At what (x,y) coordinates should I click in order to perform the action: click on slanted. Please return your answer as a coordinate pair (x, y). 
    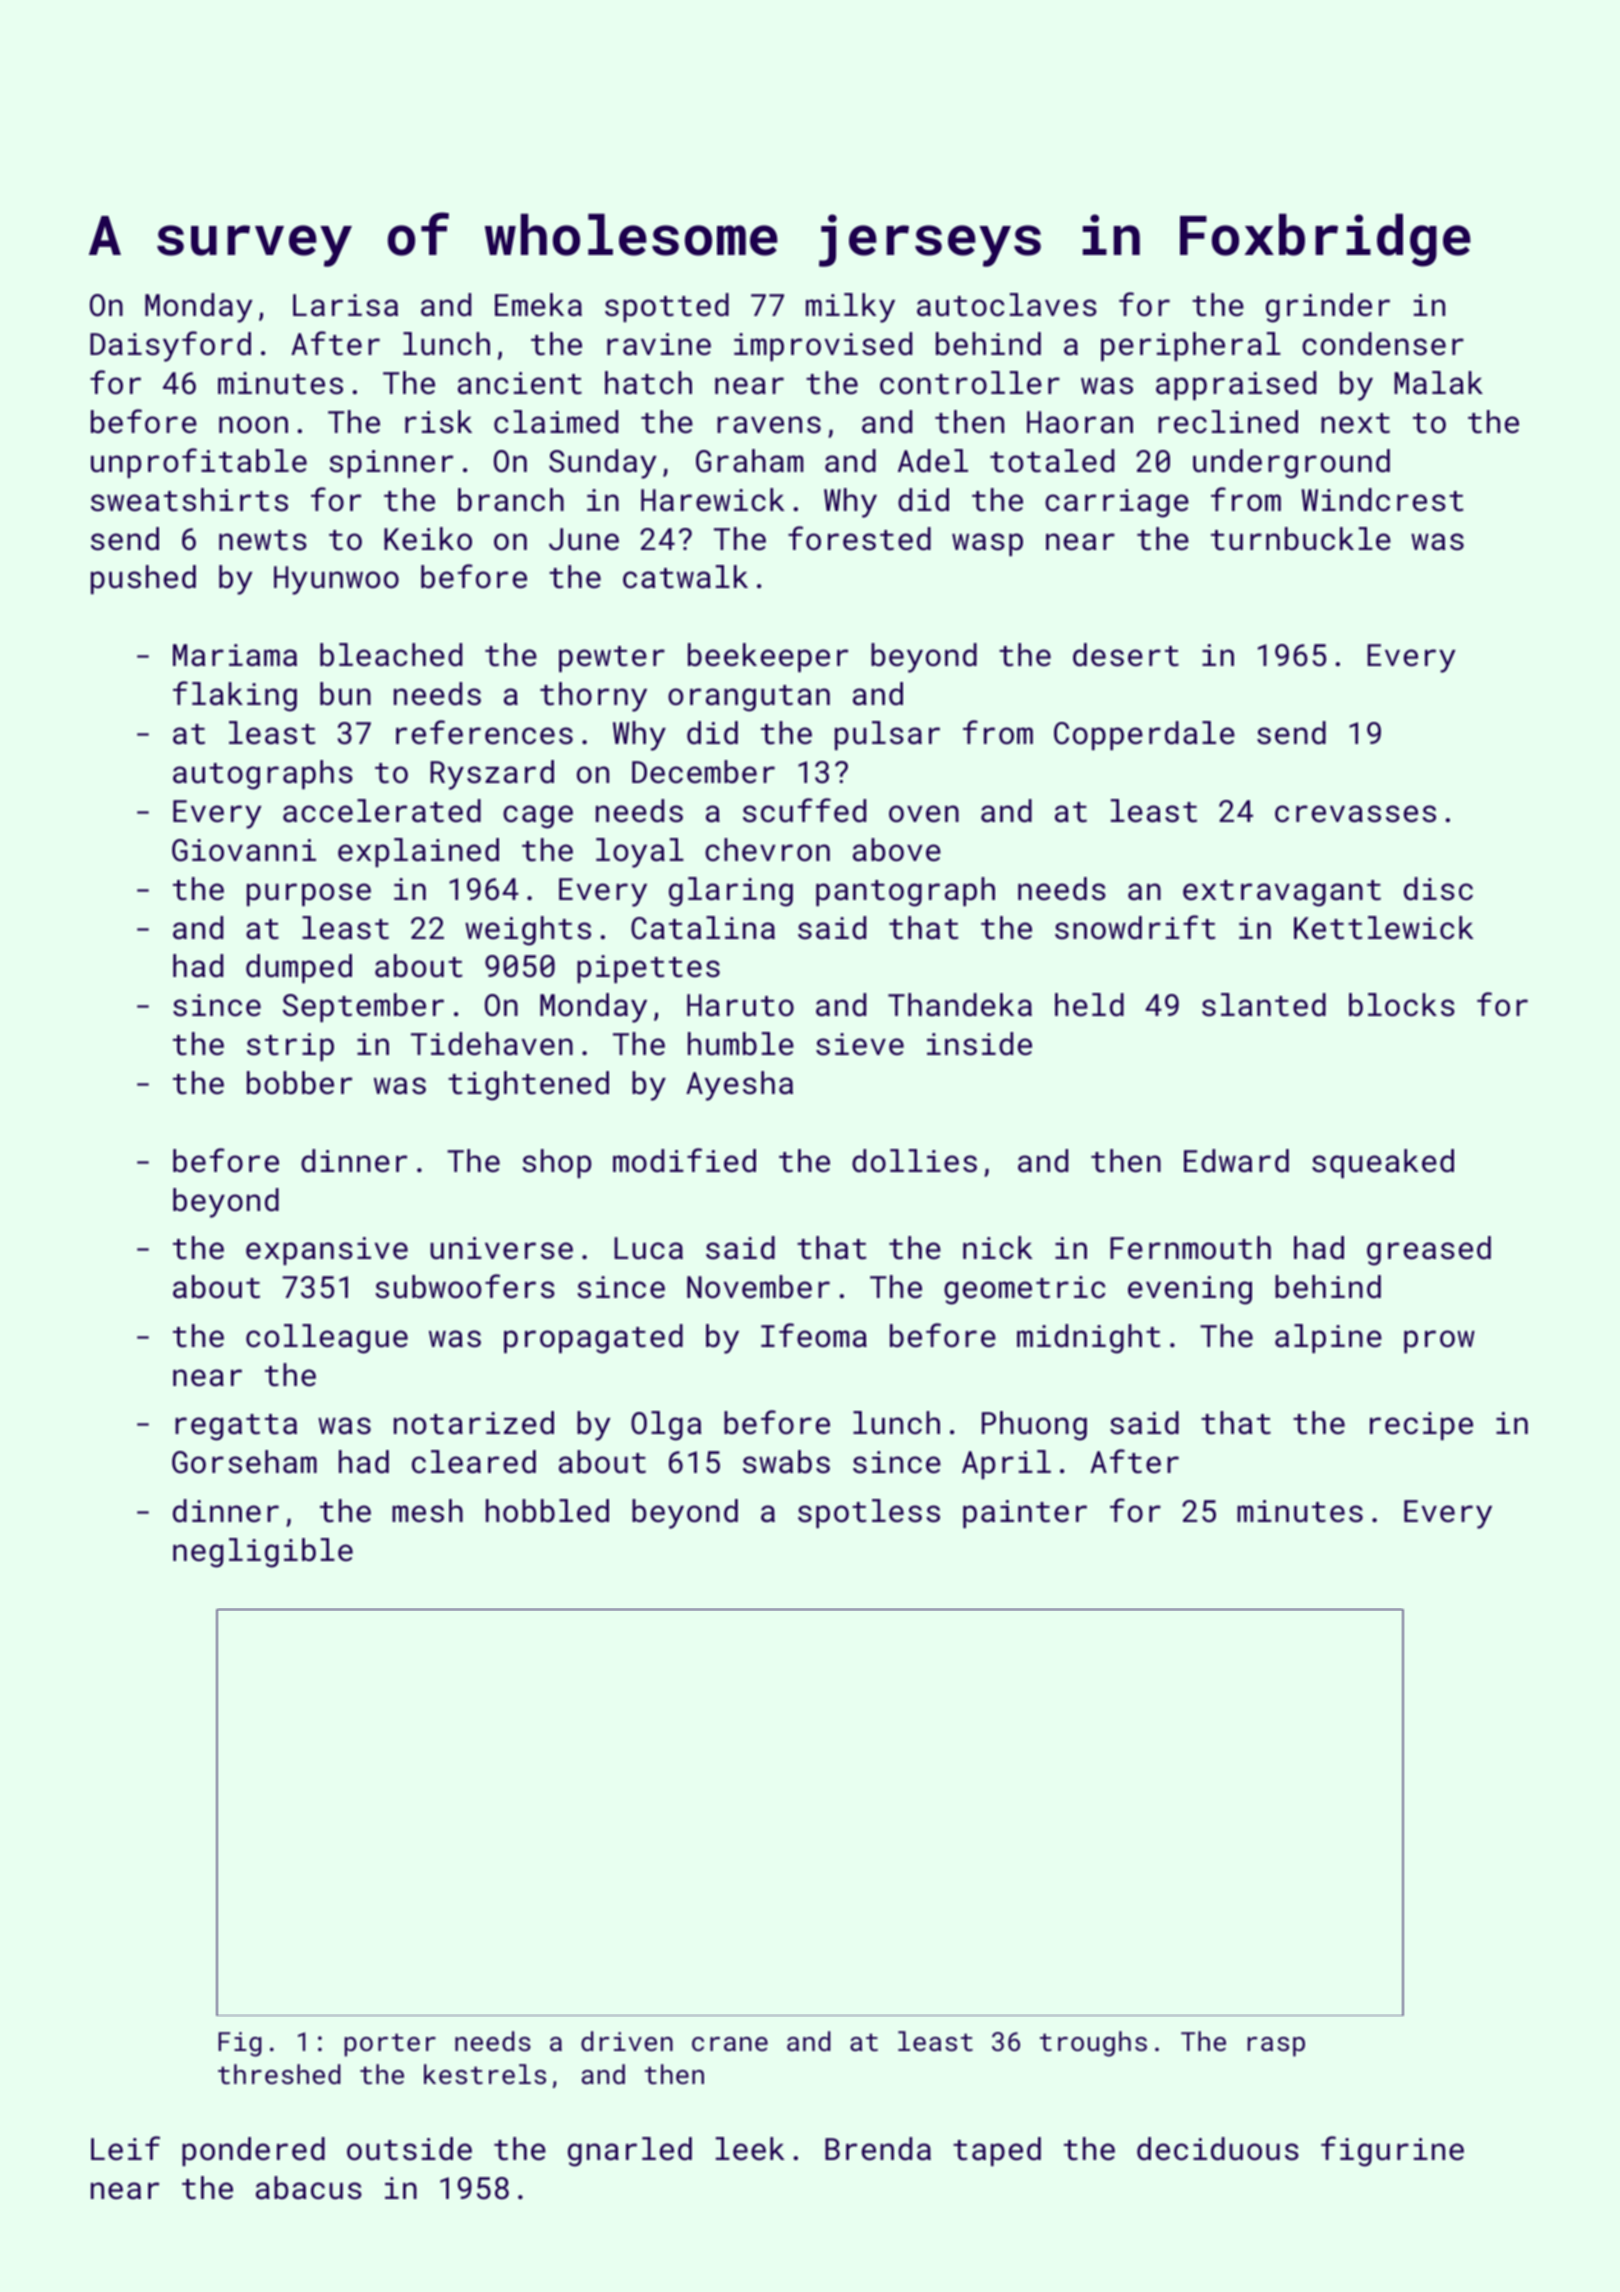
    Looking at the image, I should click on (1264, 1005).
